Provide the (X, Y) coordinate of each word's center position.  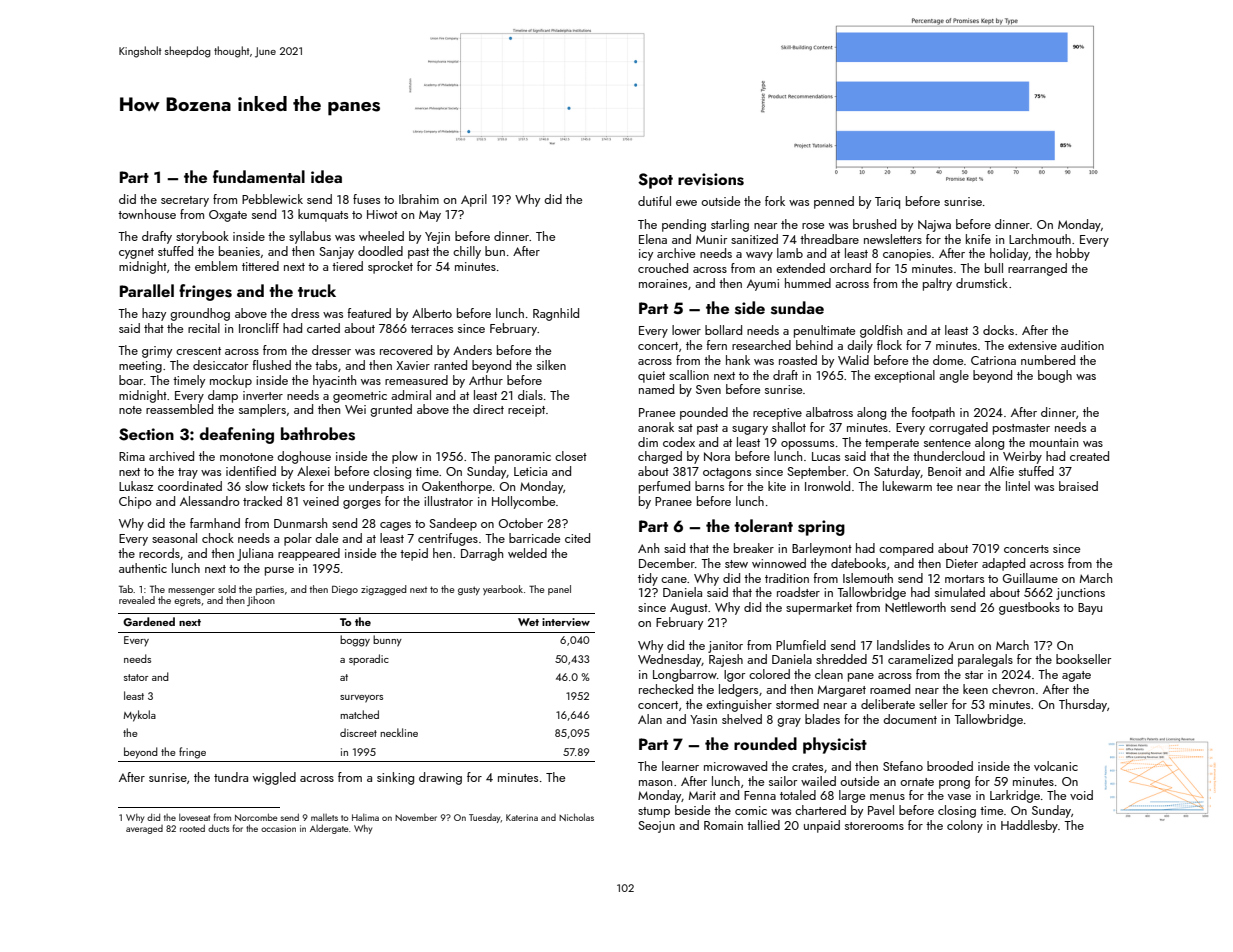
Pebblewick (272, 199)
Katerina (522, 817)
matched (359, 714)
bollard (723, 330)
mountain (1054, 442)
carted (323, 328)
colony (965, 826)
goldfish (881, 331)
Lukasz (136, 486)
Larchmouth (1040, 239)
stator (136, 677)
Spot (655, 181)
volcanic (1056, 766)
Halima (365, 817)
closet (571, 456)
